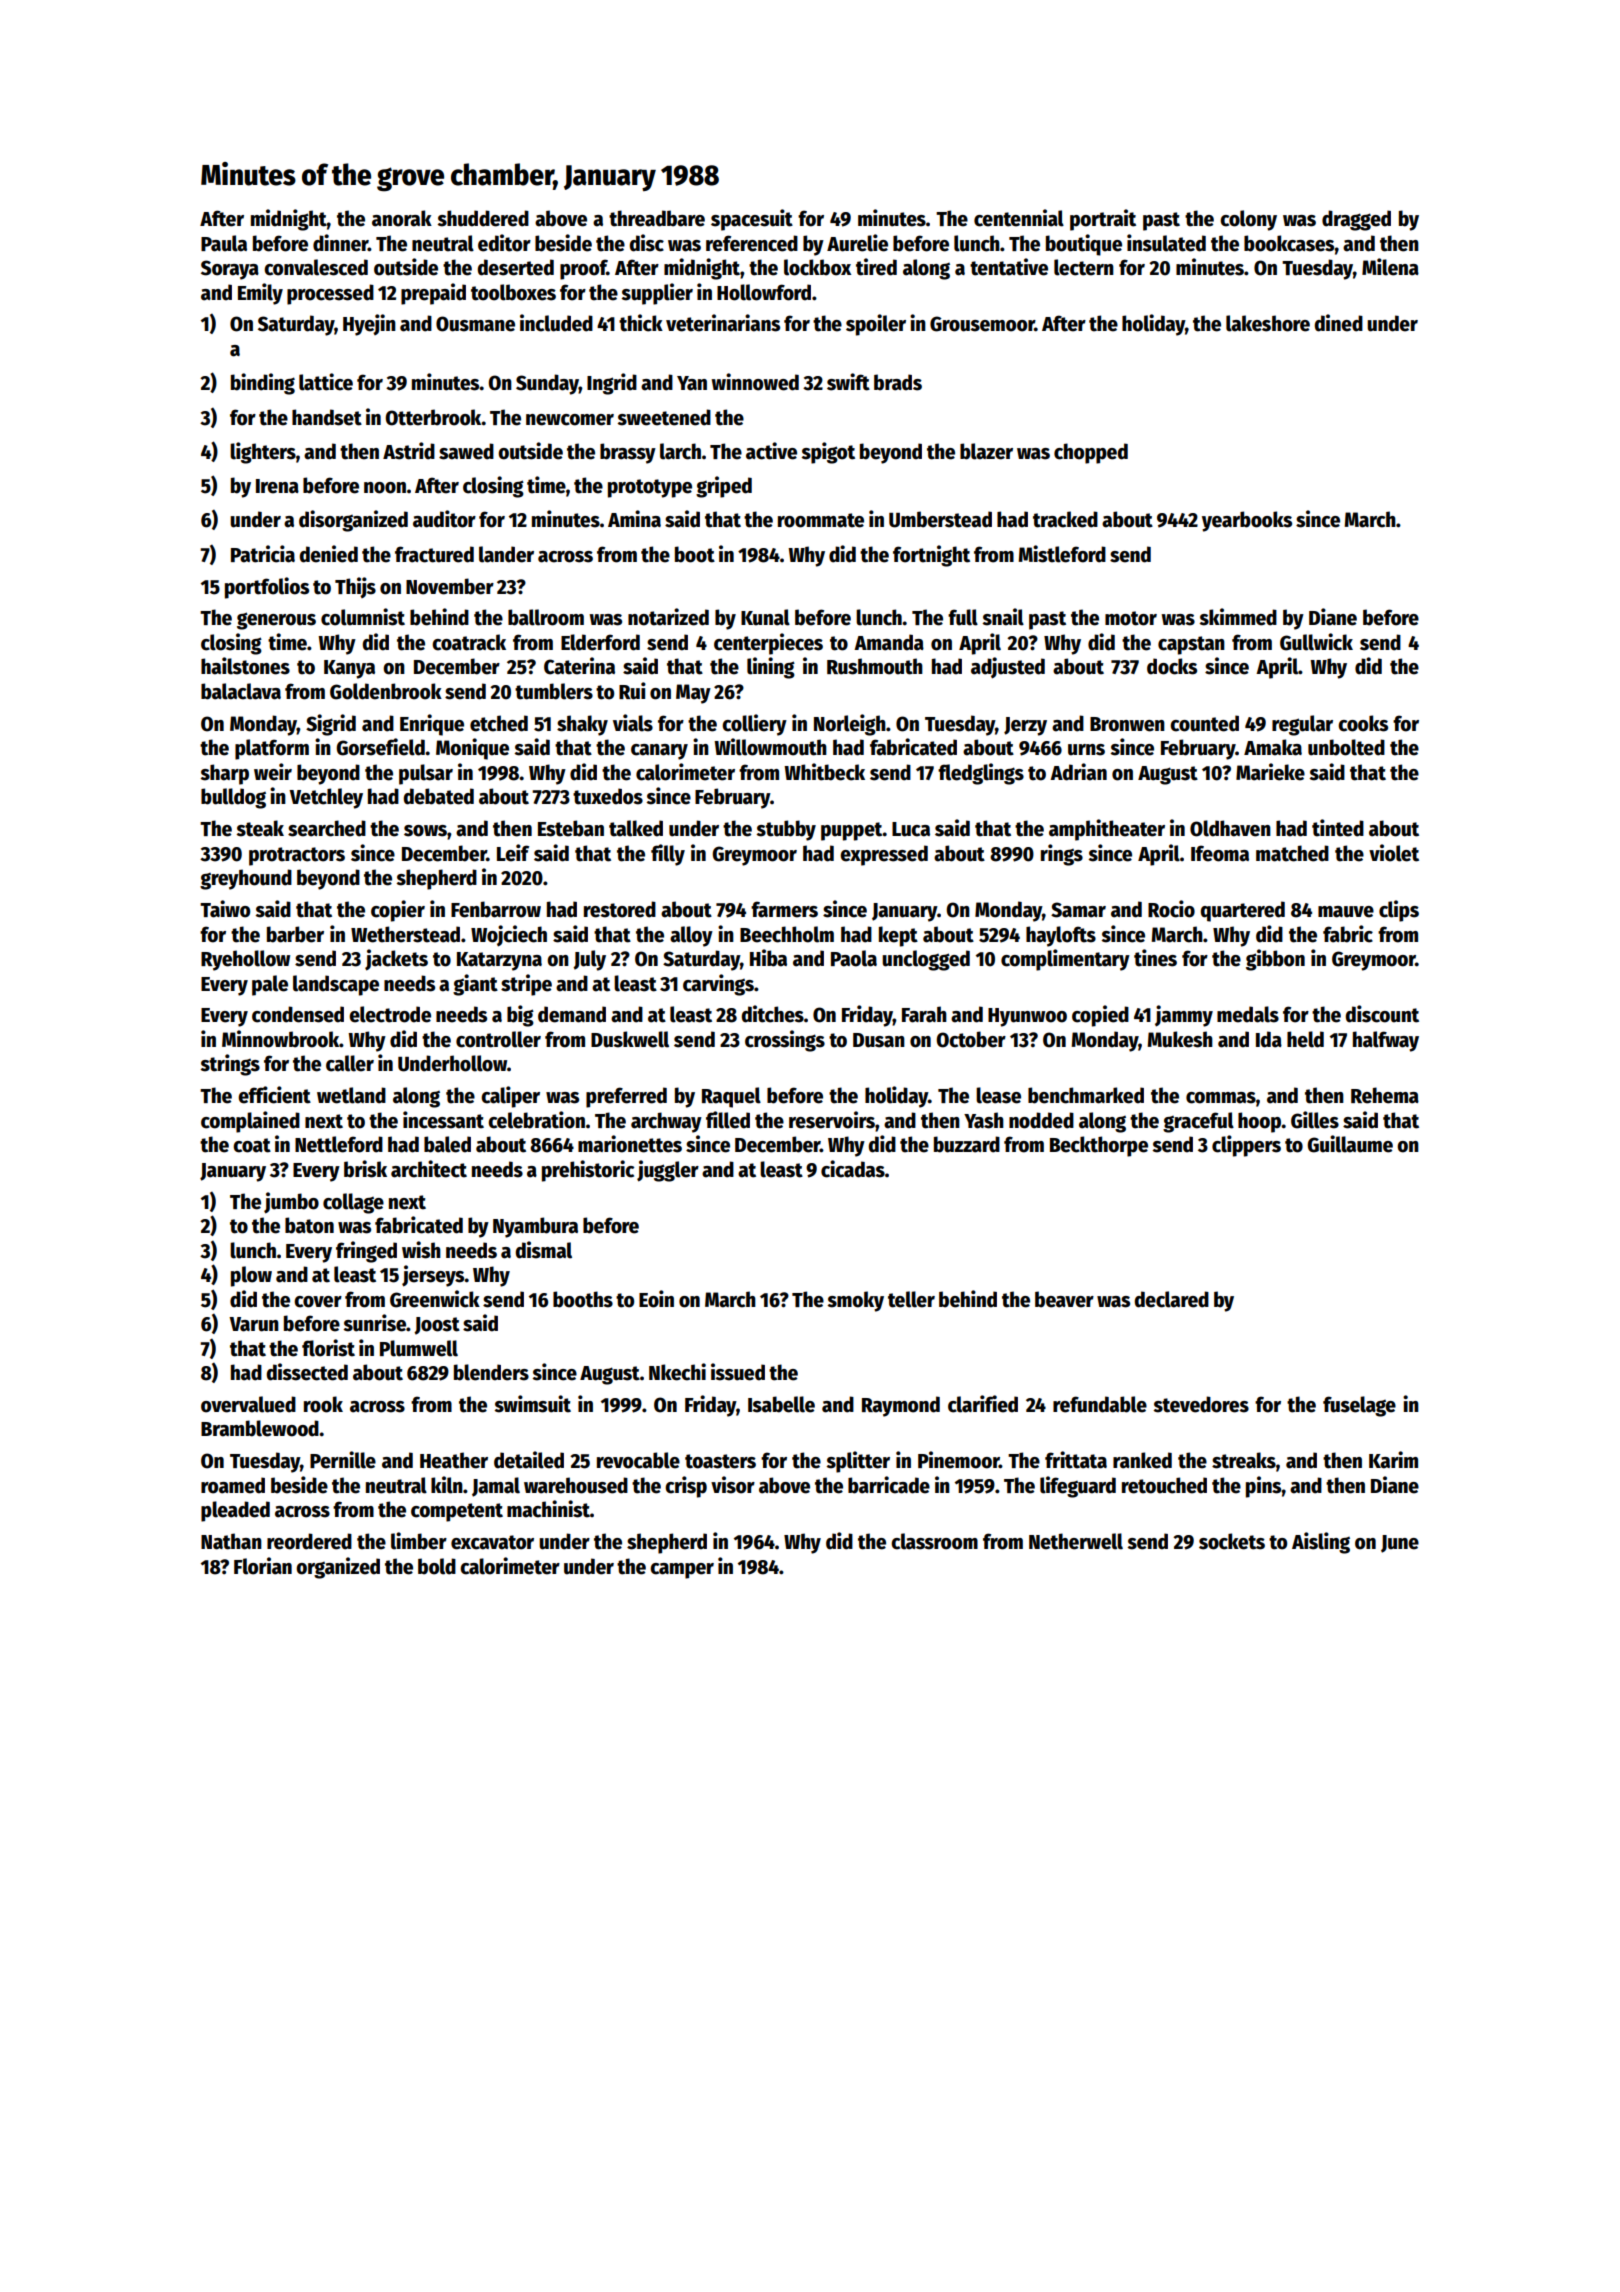 This image has width=1620, height=2292. I want to click on Netherwell, so click(1076, 1541).
